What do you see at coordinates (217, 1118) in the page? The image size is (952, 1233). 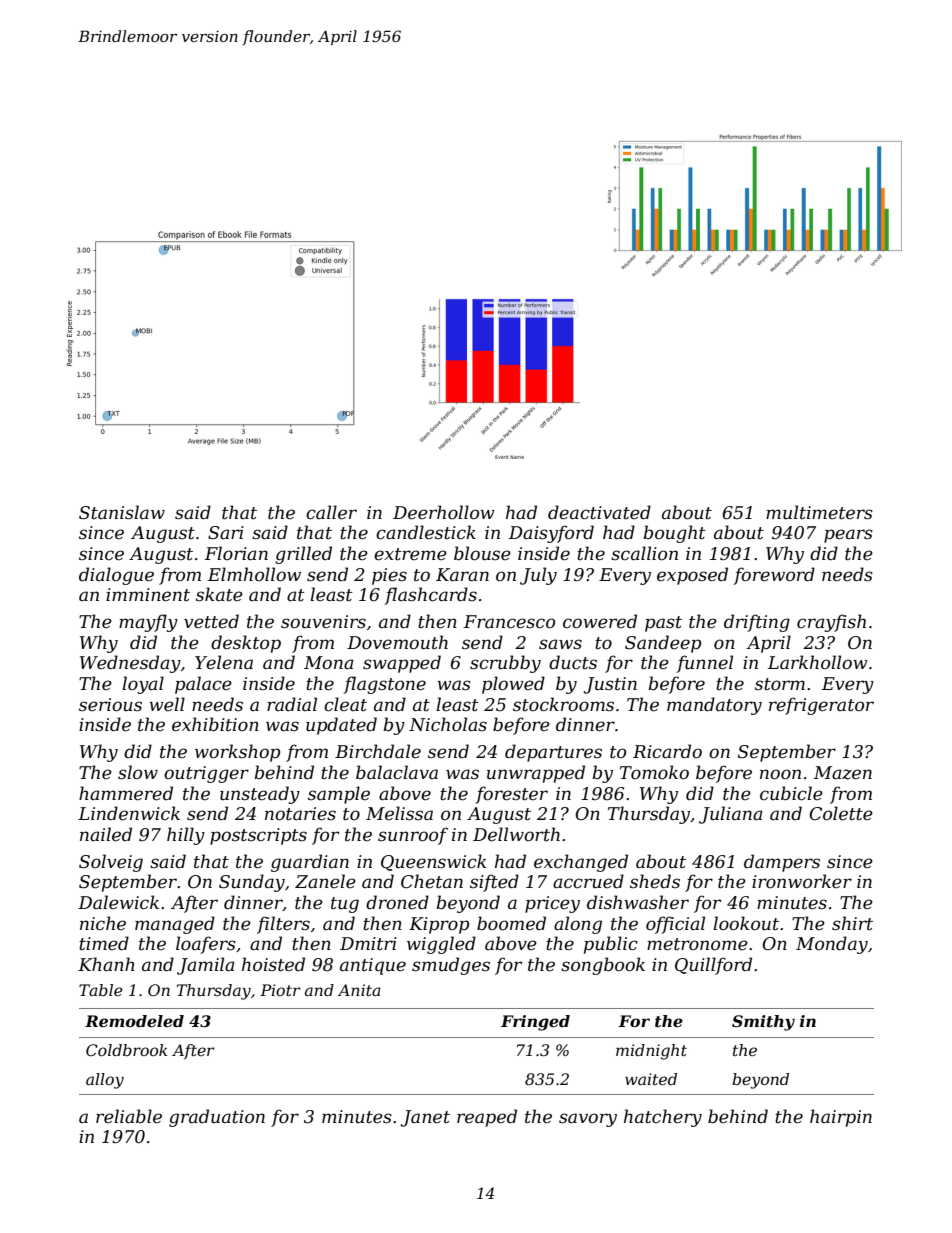 I see `graduation` at bounding box center [217, 1118].
